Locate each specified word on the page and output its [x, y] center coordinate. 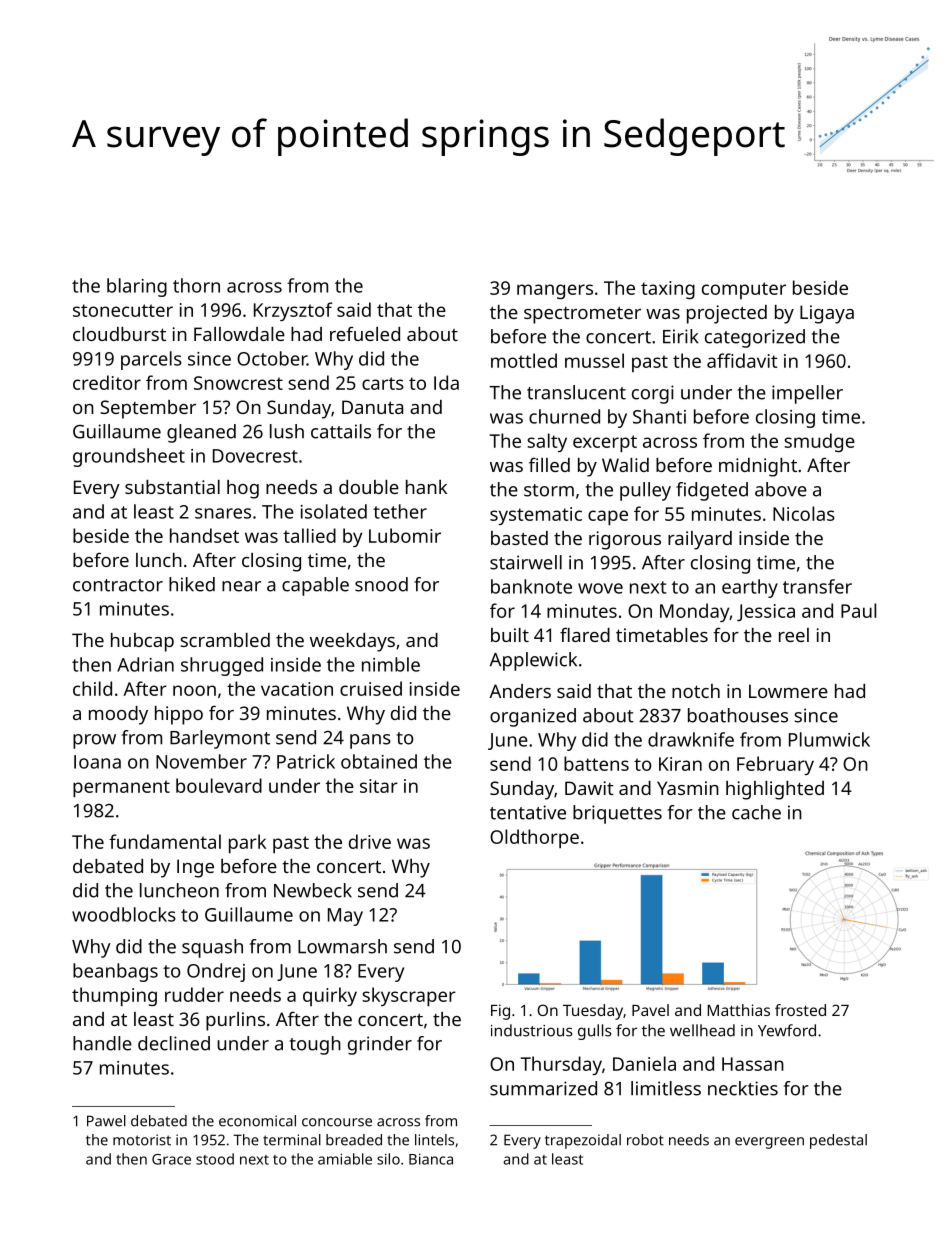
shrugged [222, 666]
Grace [171, 1159]
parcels [151, 360]
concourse [337, 1122]
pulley [645, 491]
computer [744, 290]
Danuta [372, 407]
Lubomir [405, 535]
